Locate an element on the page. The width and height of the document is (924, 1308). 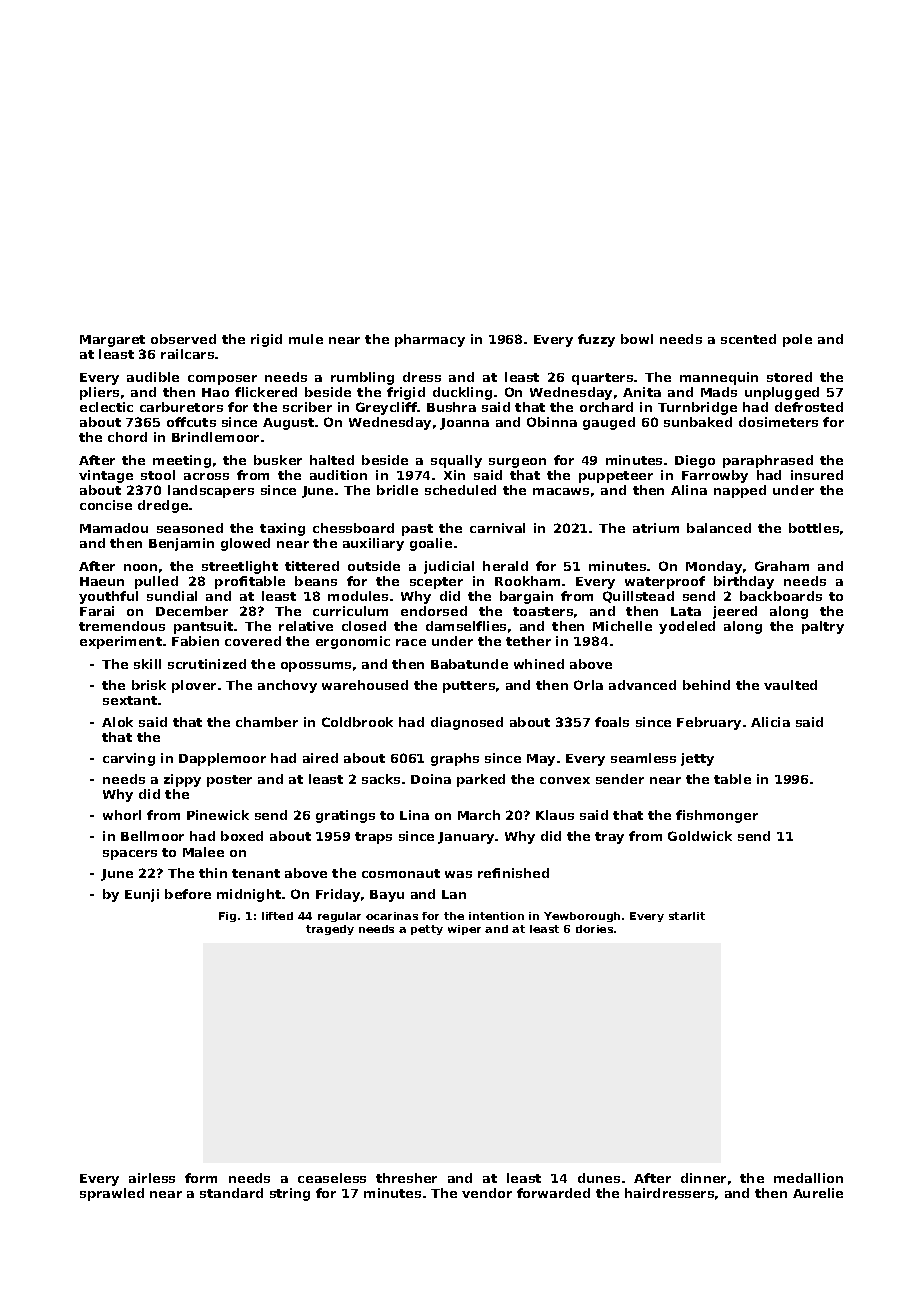
petty is located at coordinates (427, 930).
